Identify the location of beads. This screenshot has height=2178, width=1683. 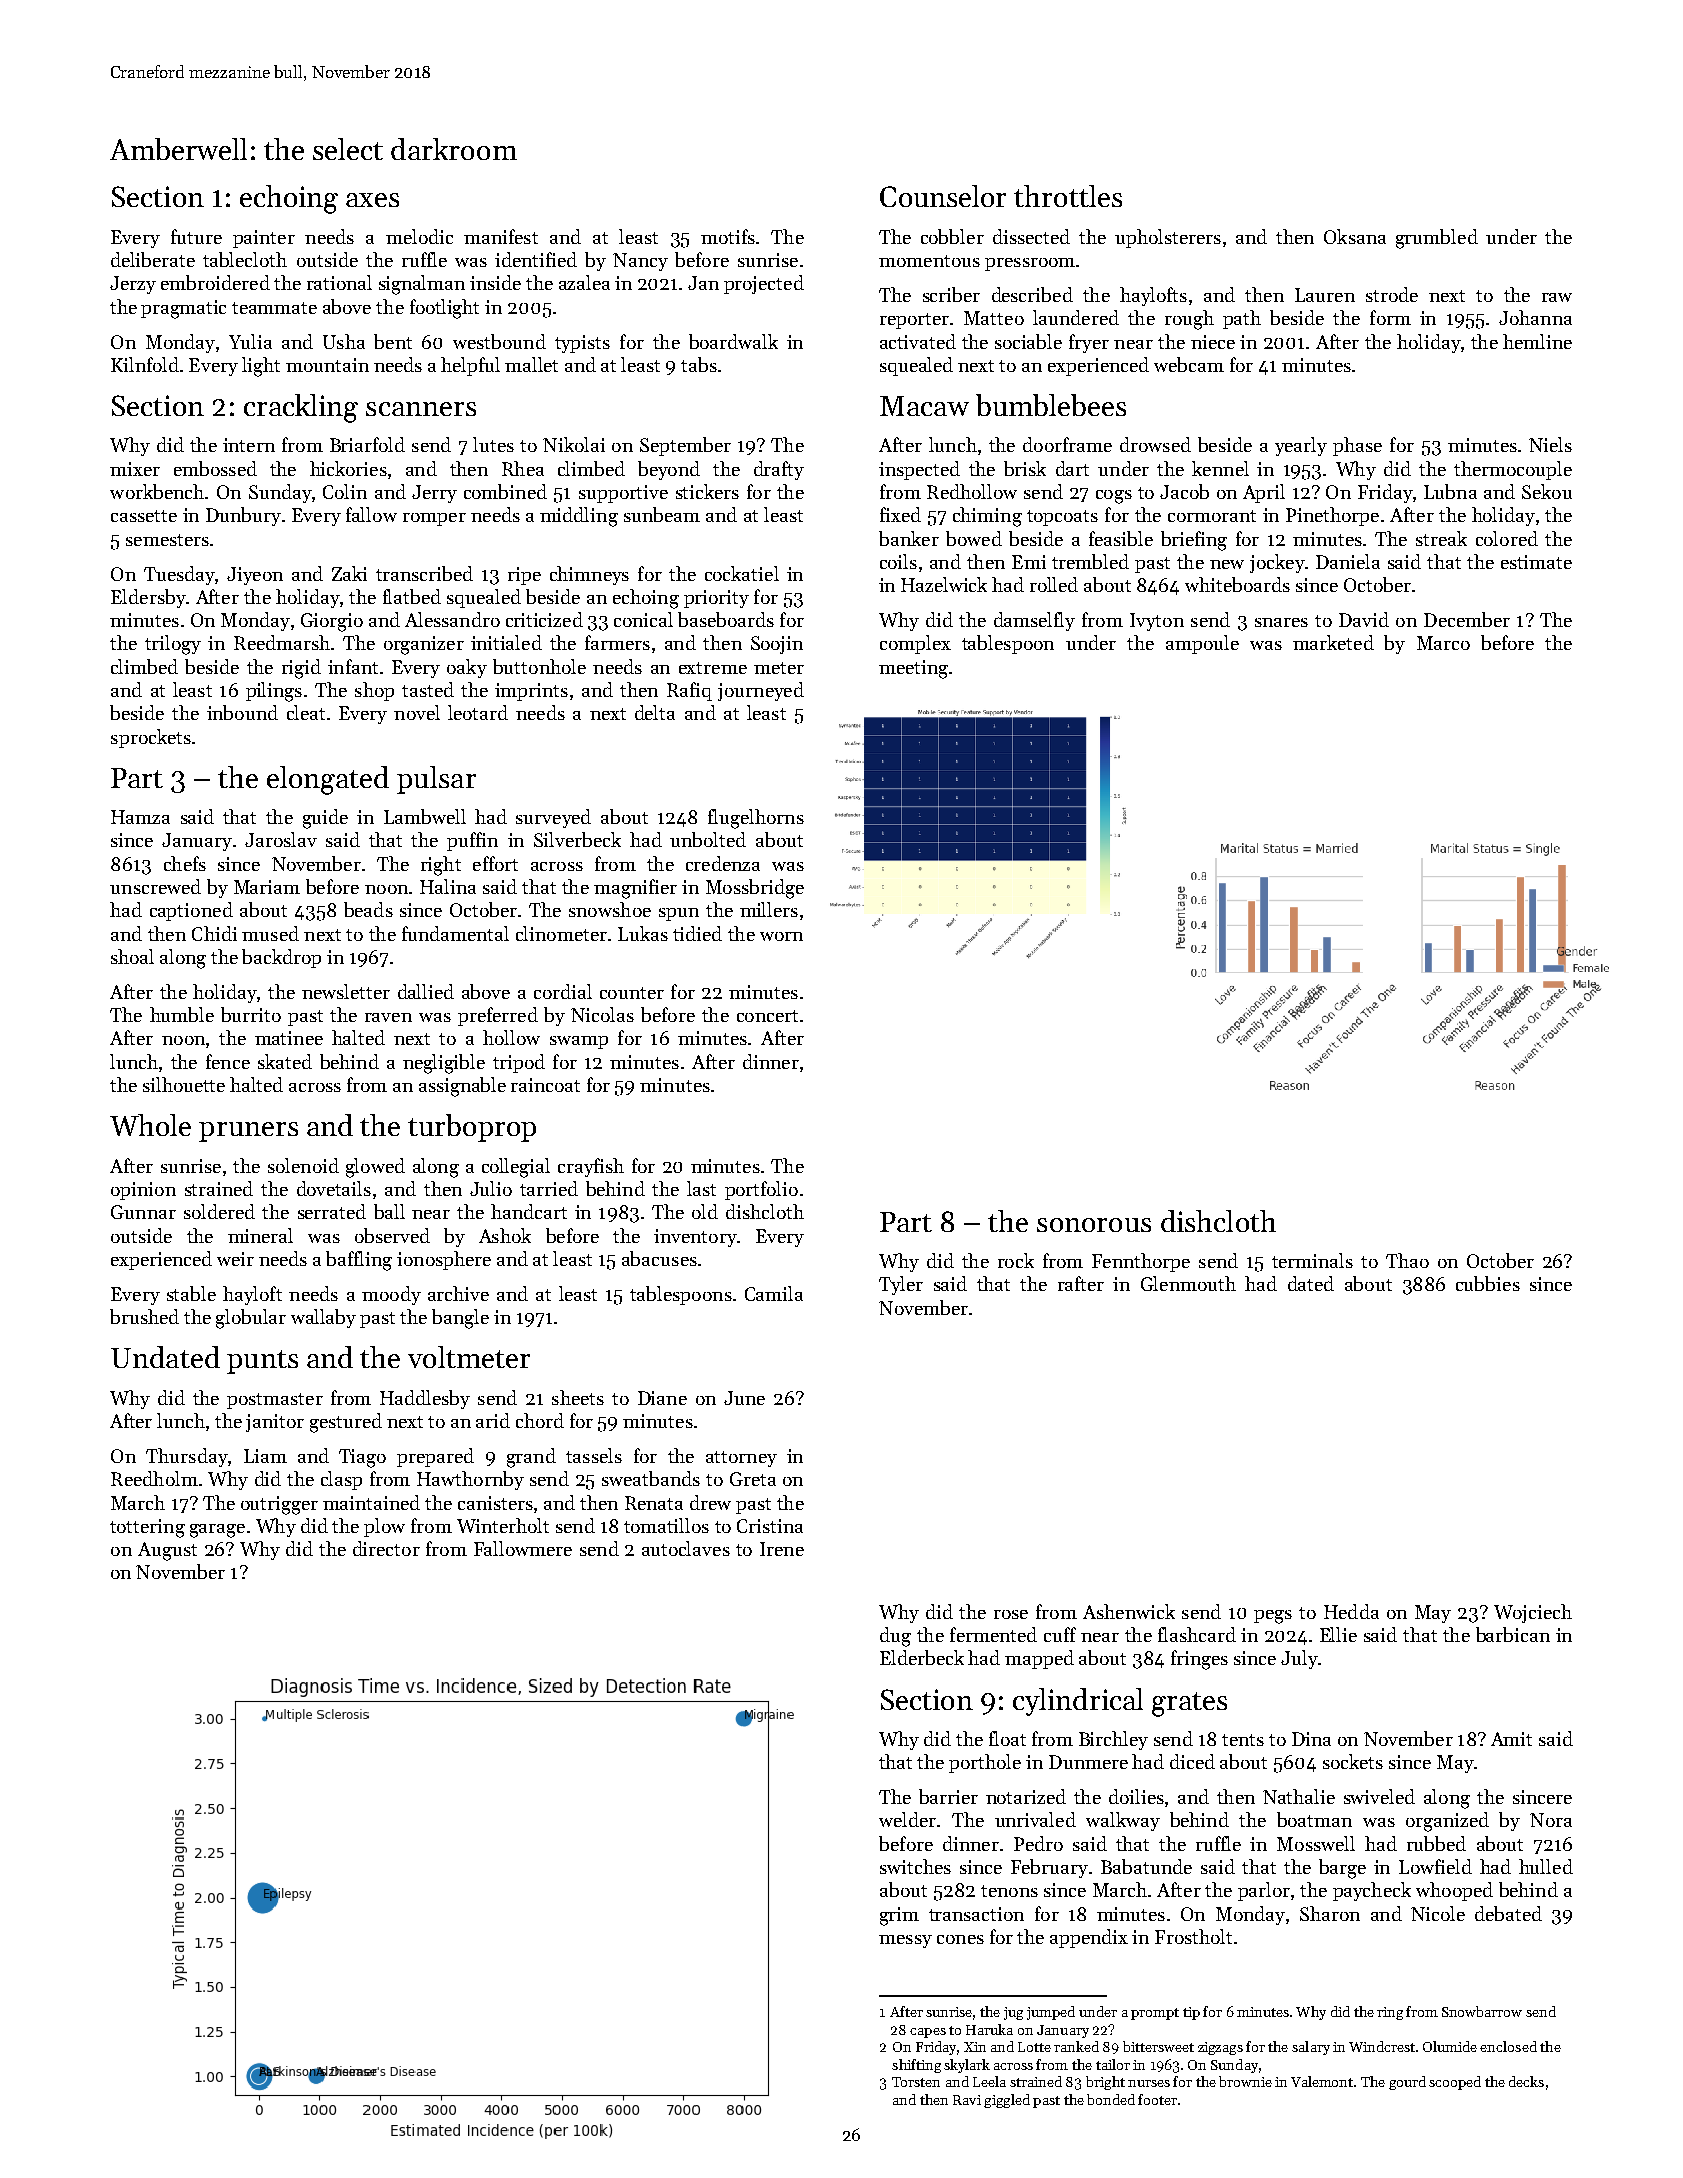
(368, 909).
